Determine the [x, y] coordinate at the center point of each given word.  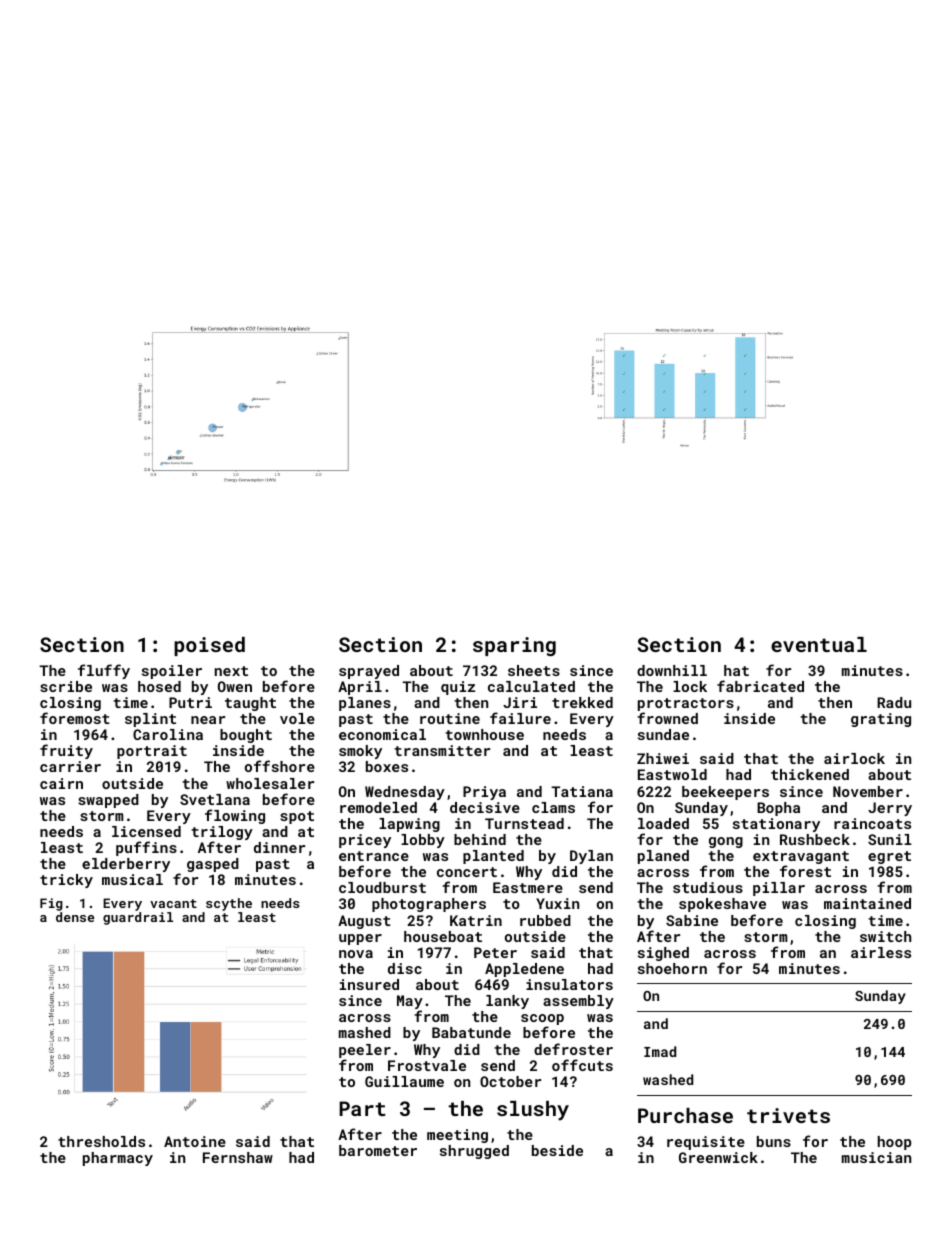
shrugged [474, 1152]
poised [209, 646]
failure [520, 718]
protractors [686, 704]
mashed [365, 1032]
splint [150, 720]
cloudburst [382, 887]
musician [876, 1157]
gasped [213, 865]
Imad [660, 1051]
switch [885, 936]
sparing [514, 646]
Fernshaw [238, 1157]
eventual [819, 644]
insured [369, 984]
